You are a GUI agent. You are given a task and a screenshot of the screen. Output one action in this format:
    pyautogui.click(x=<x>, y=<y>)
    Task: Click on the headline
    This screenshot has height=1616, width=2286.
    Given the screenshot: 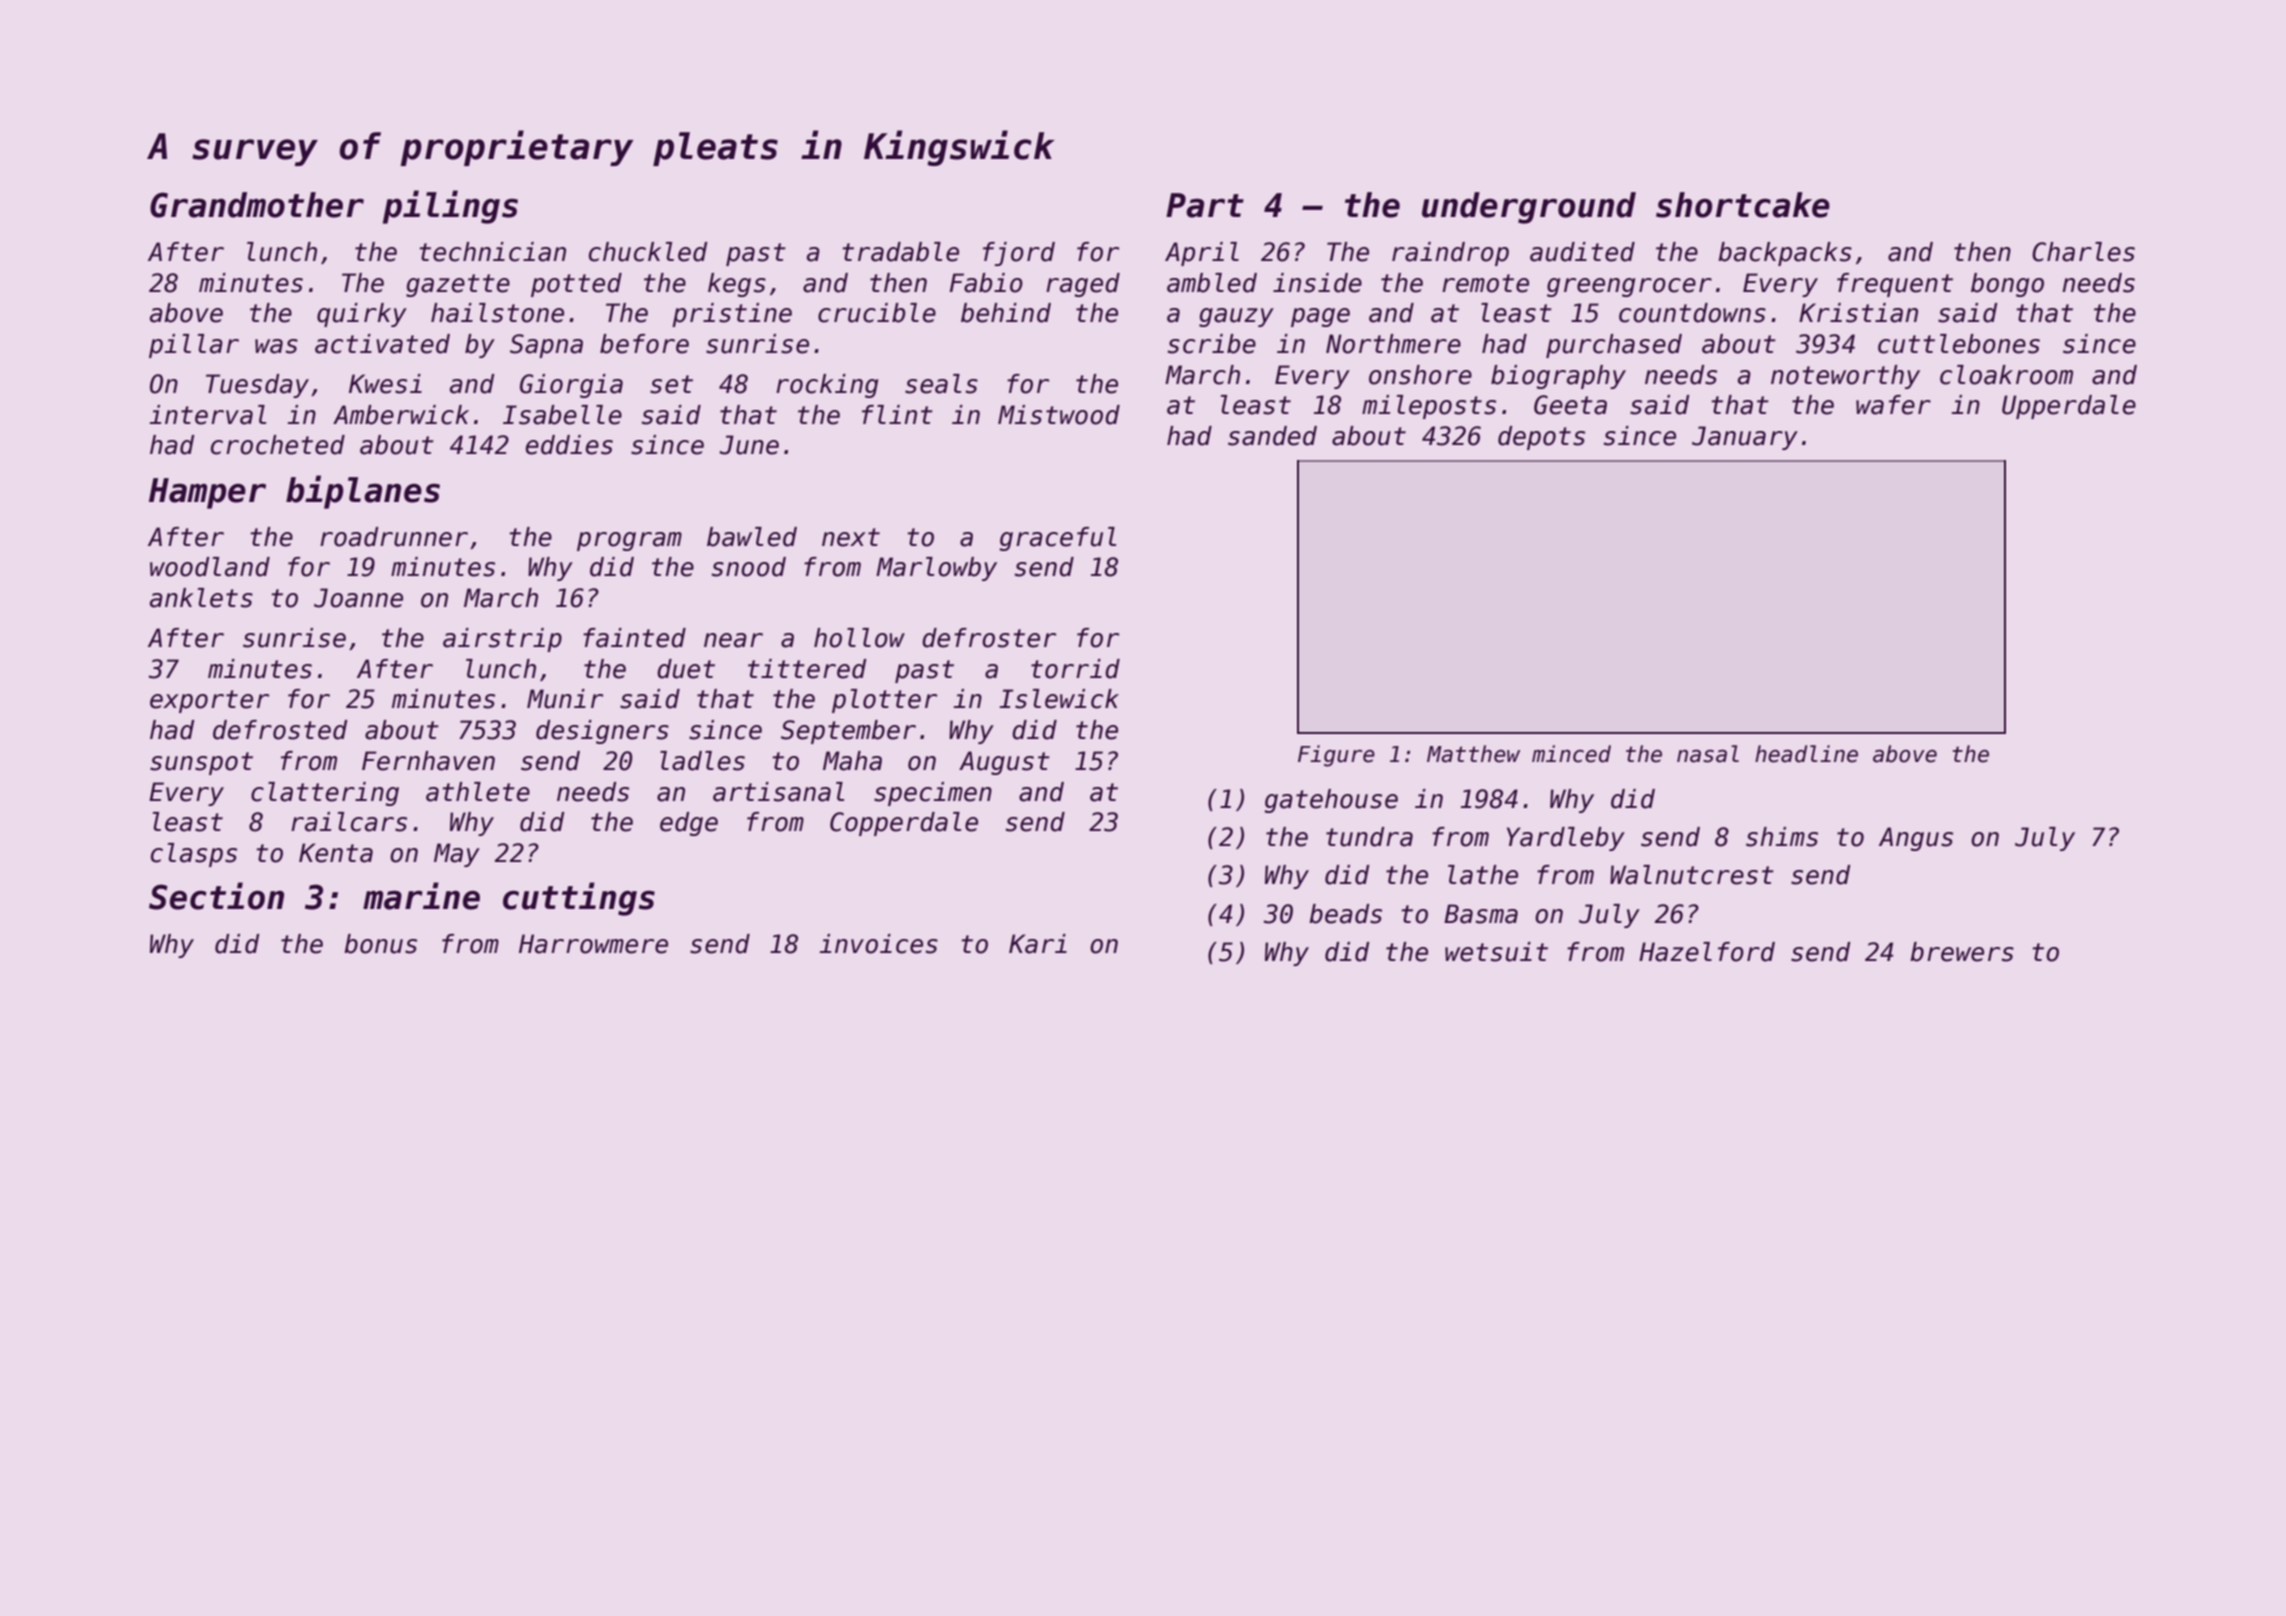 What is the action you would take?
    pyautogui.click(x=1806, y=754)
